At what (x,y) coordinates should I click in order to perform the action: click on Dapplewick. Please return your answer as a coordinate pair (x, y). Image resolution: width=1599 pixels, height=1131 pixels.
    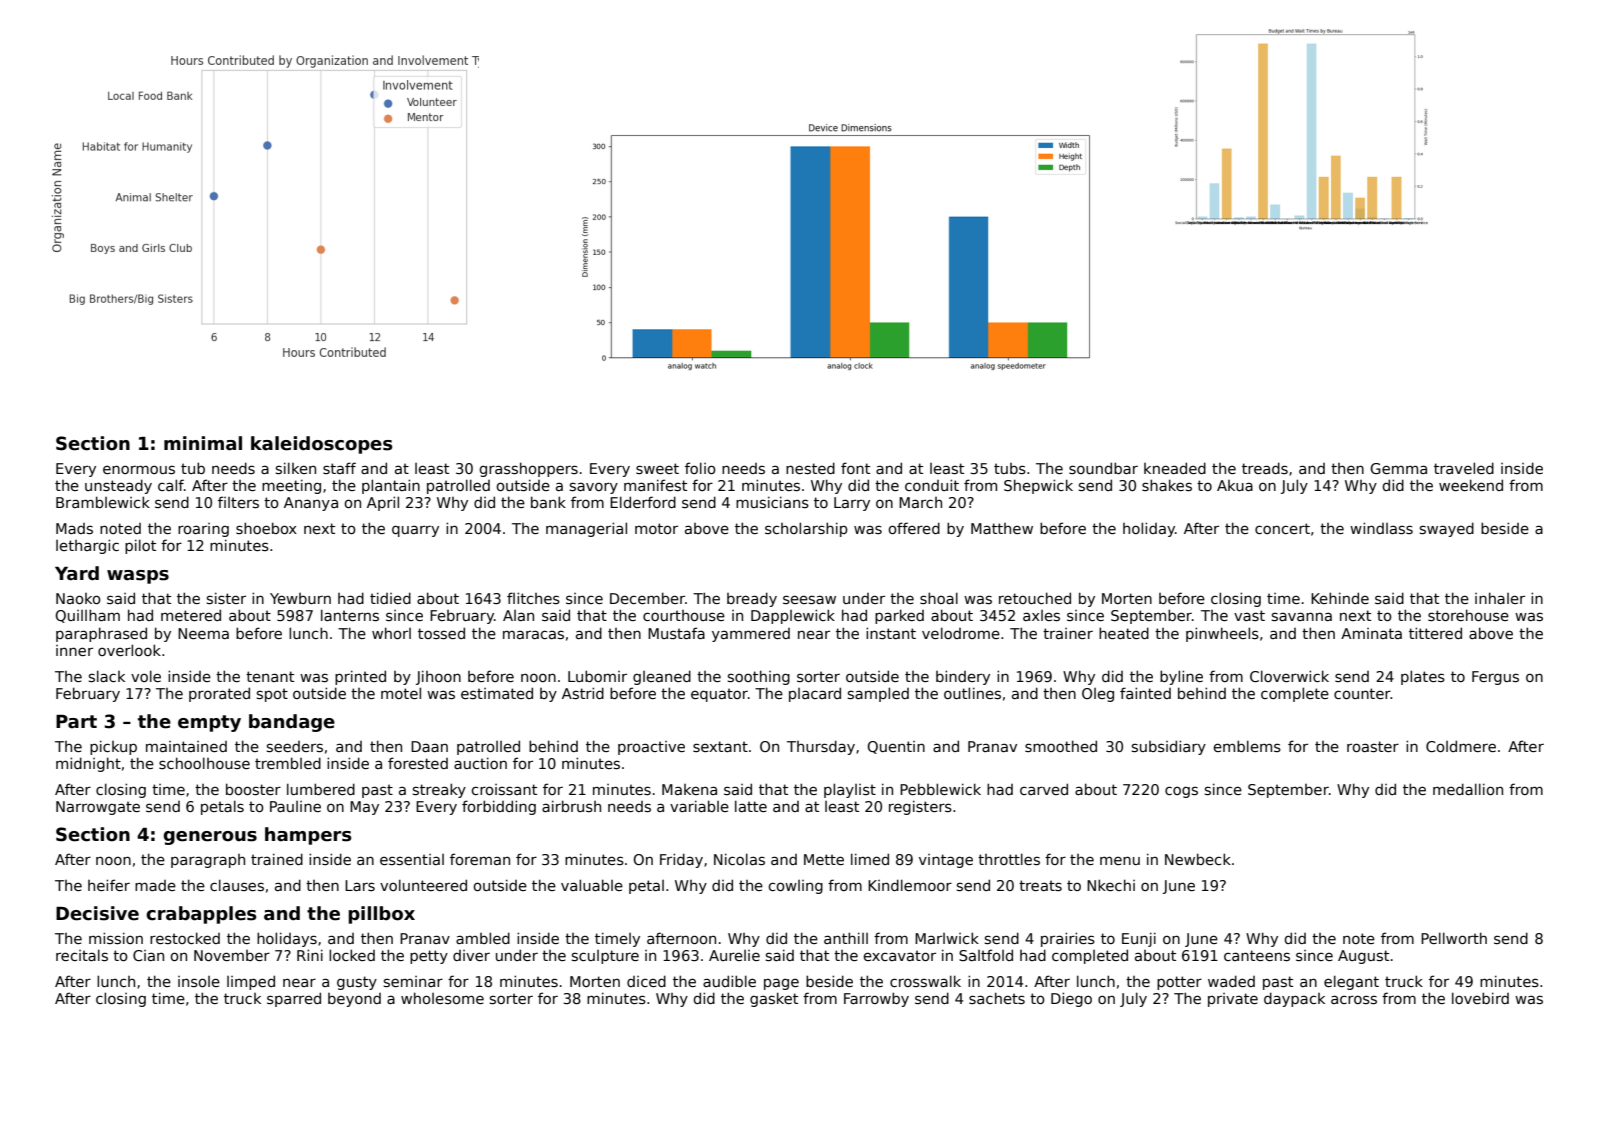
    Looking at the image, I should click on (793, 616).
